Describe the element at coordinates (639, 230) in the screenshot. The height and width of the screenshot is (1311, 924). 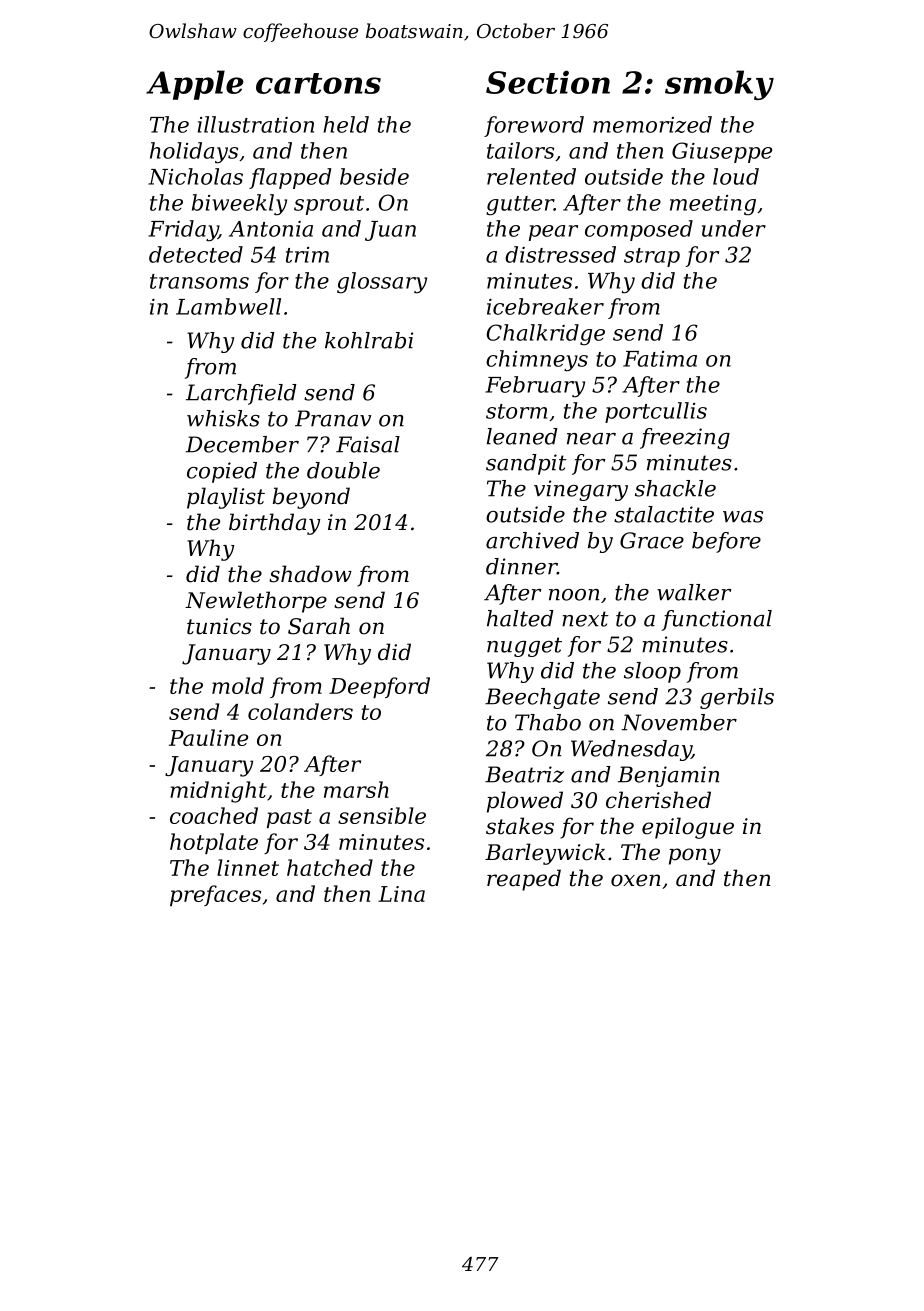
I see `composed` at that location.
